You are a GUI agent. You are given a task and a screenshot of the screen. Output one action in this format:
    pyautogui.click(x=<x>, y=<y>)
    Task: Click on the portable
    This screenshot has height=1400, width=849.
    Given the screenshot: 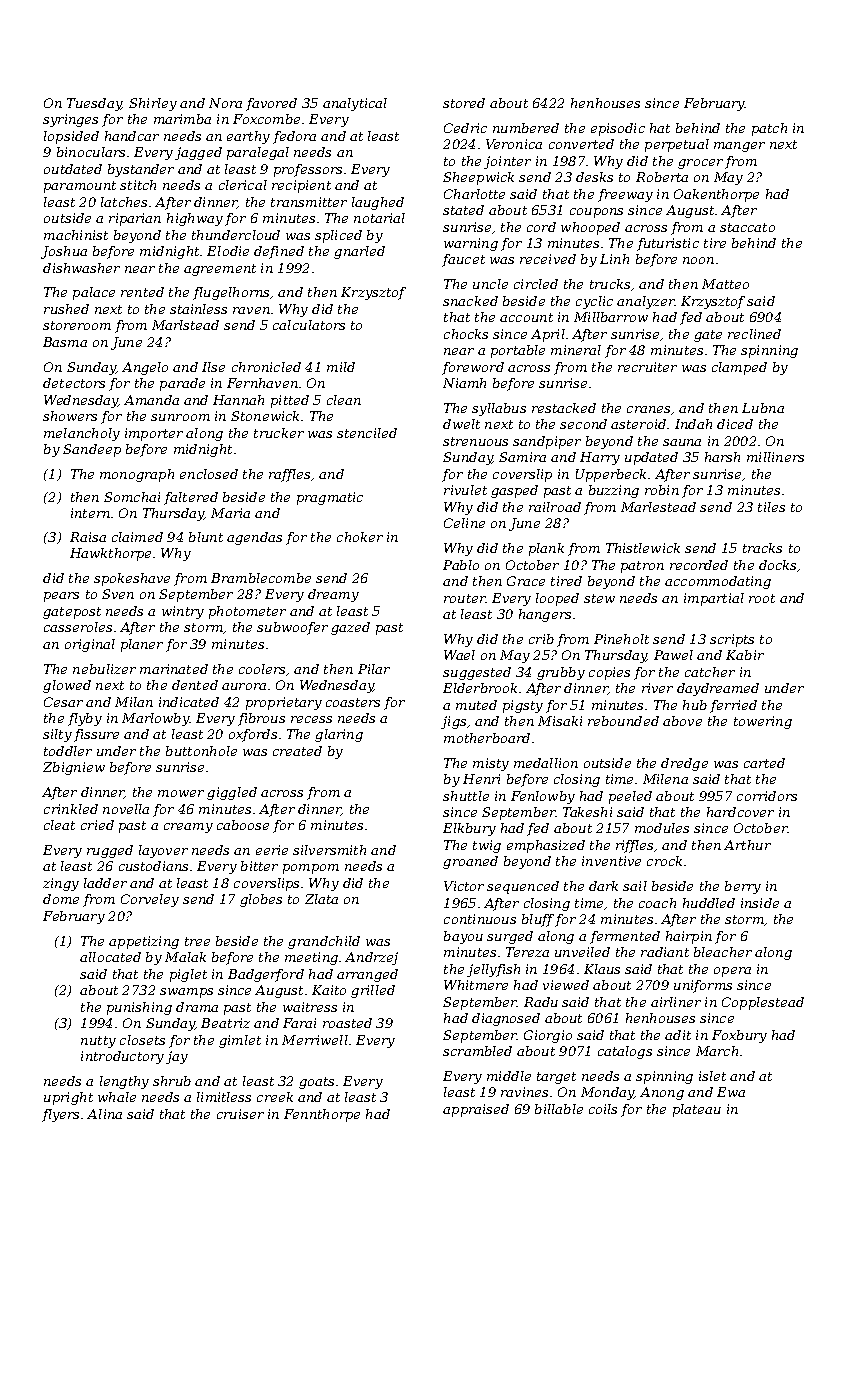 What is the action you would take?
    pyautogui.click(x=518, y=351)
